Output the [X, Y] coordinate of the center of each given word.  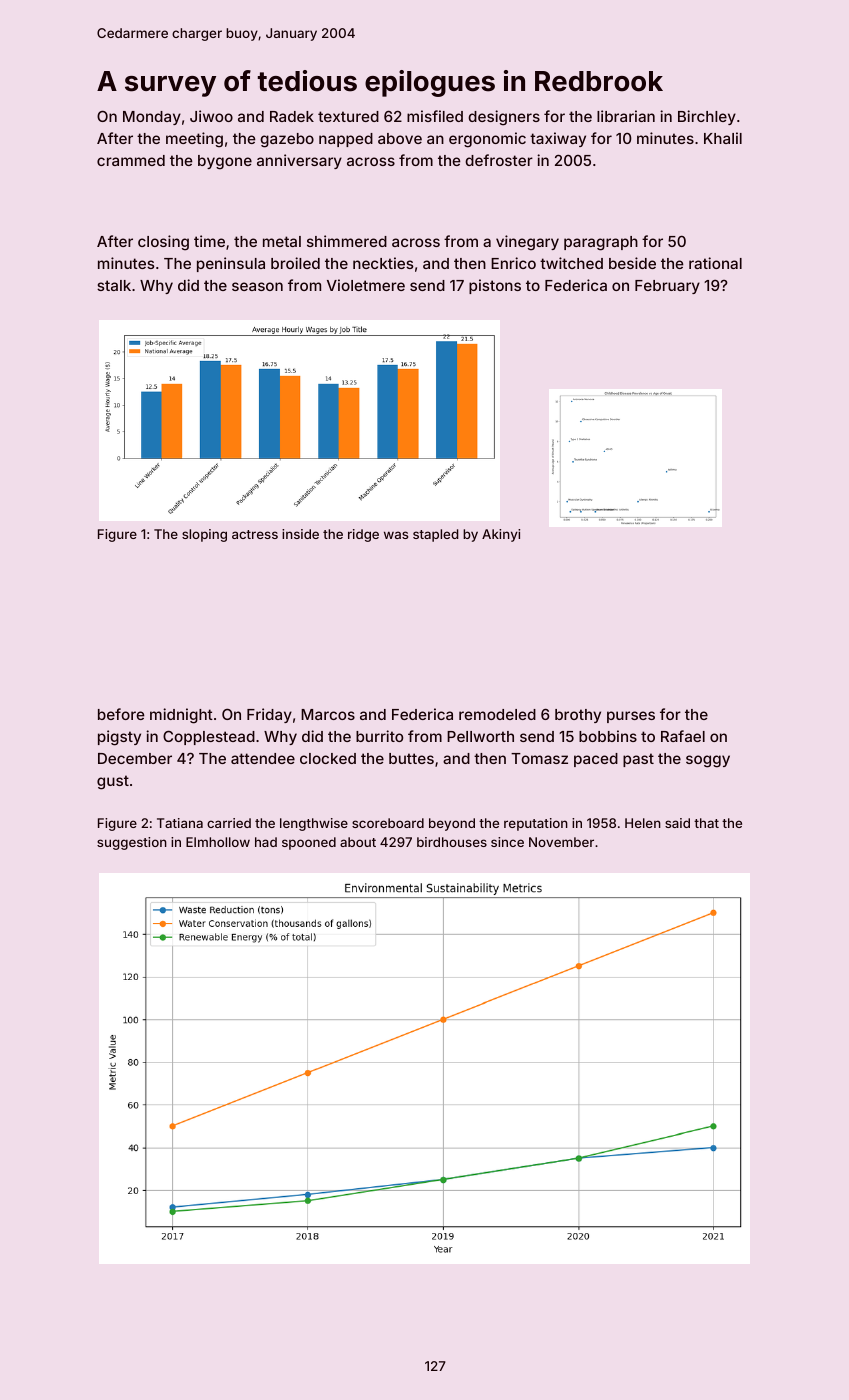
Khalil [723, 138]
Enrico [513, 263]
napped [346, 140]
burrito [379, 736]
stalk [114, 285]
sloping [204, 535]
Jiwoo [211, 116]
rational [715, 263]
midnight [181, 716]
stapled [436, 535]
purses [631, 717]
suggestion [132, 843]
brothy [578, 716]
